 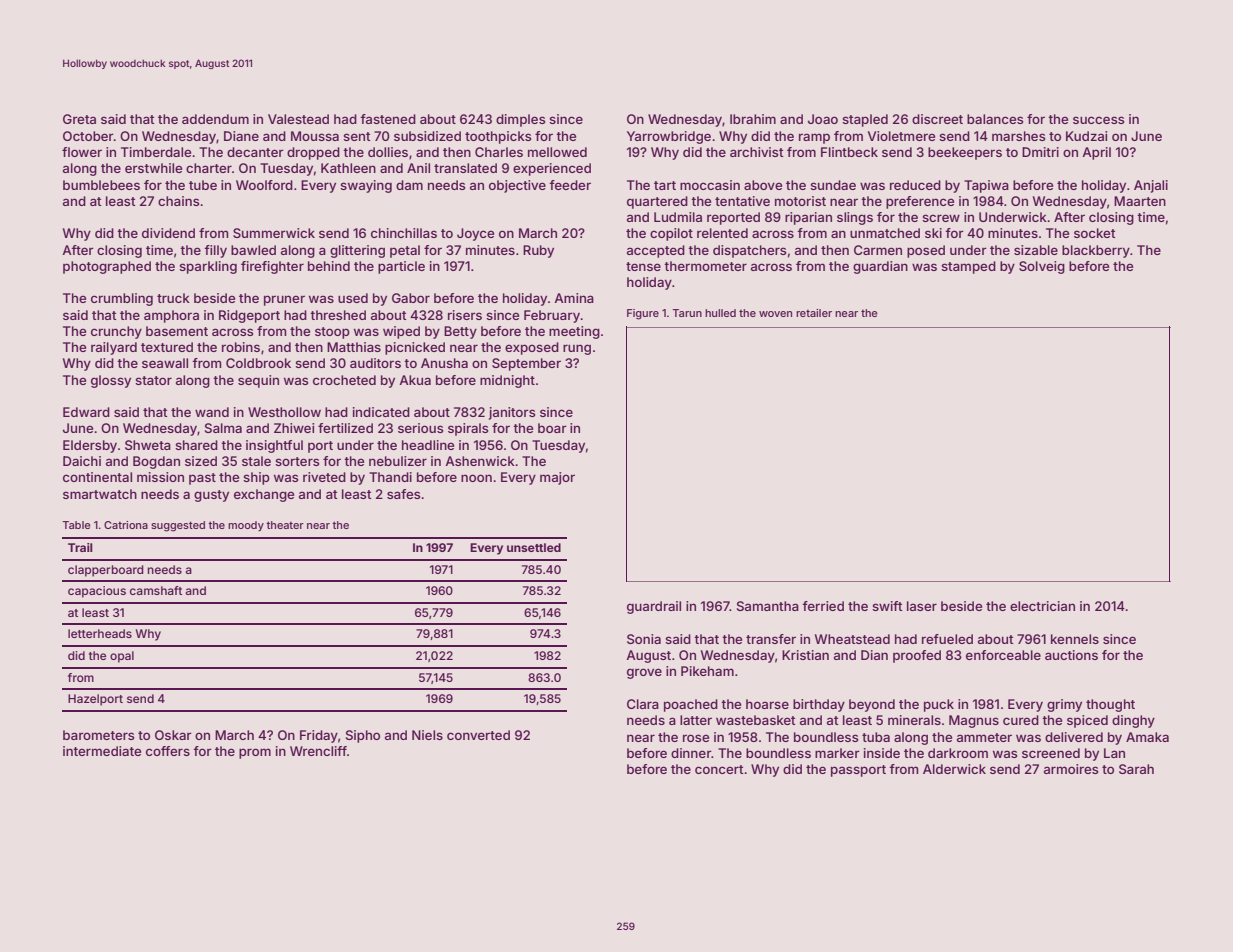 What do you see at coordinates (107, 267) in the screenshot?
I see `photographed` at bounding box center [107, 267].
